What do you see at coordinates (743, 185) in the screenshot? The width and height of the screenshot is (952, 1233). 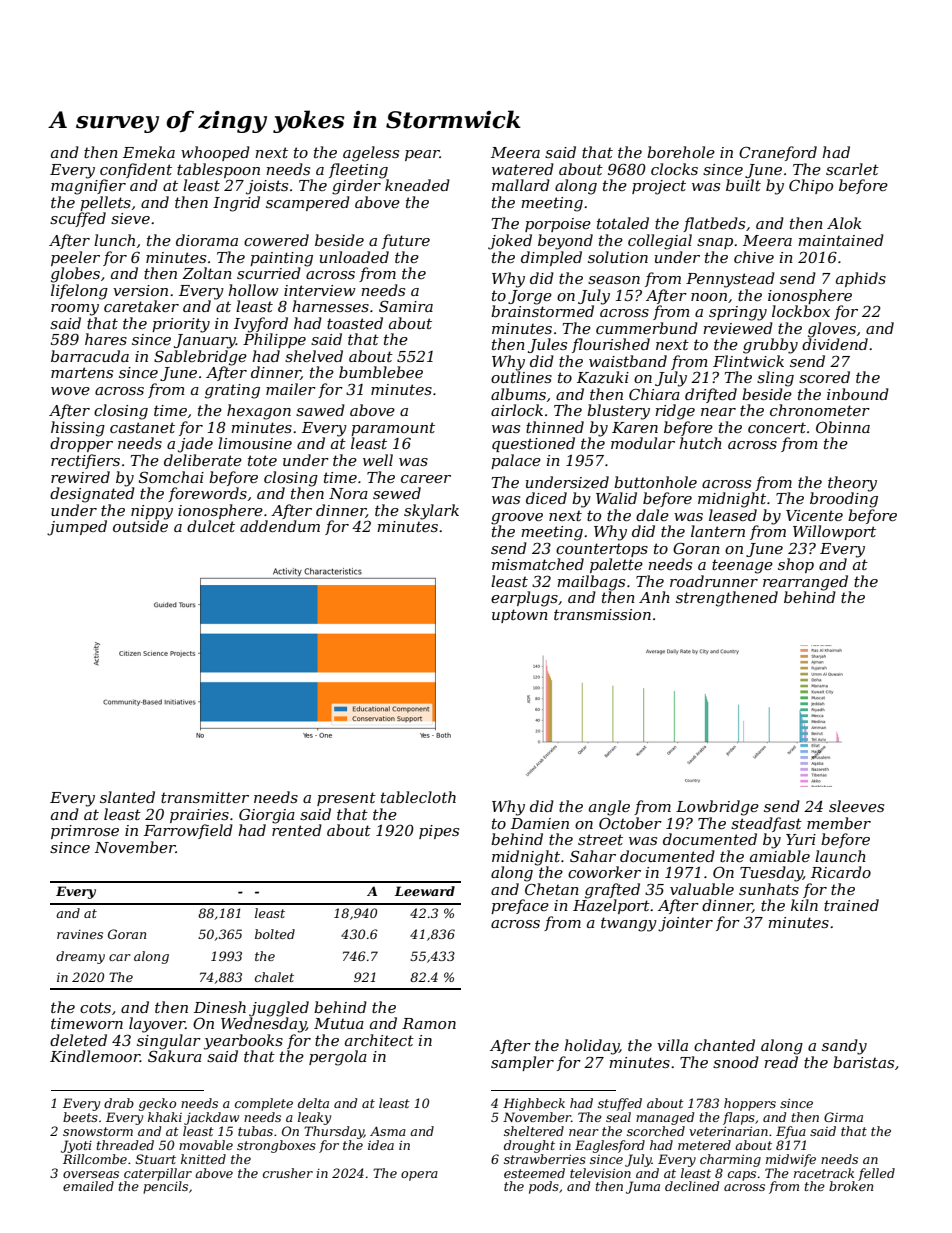 I see `built` at bounding box center [743, 185].
